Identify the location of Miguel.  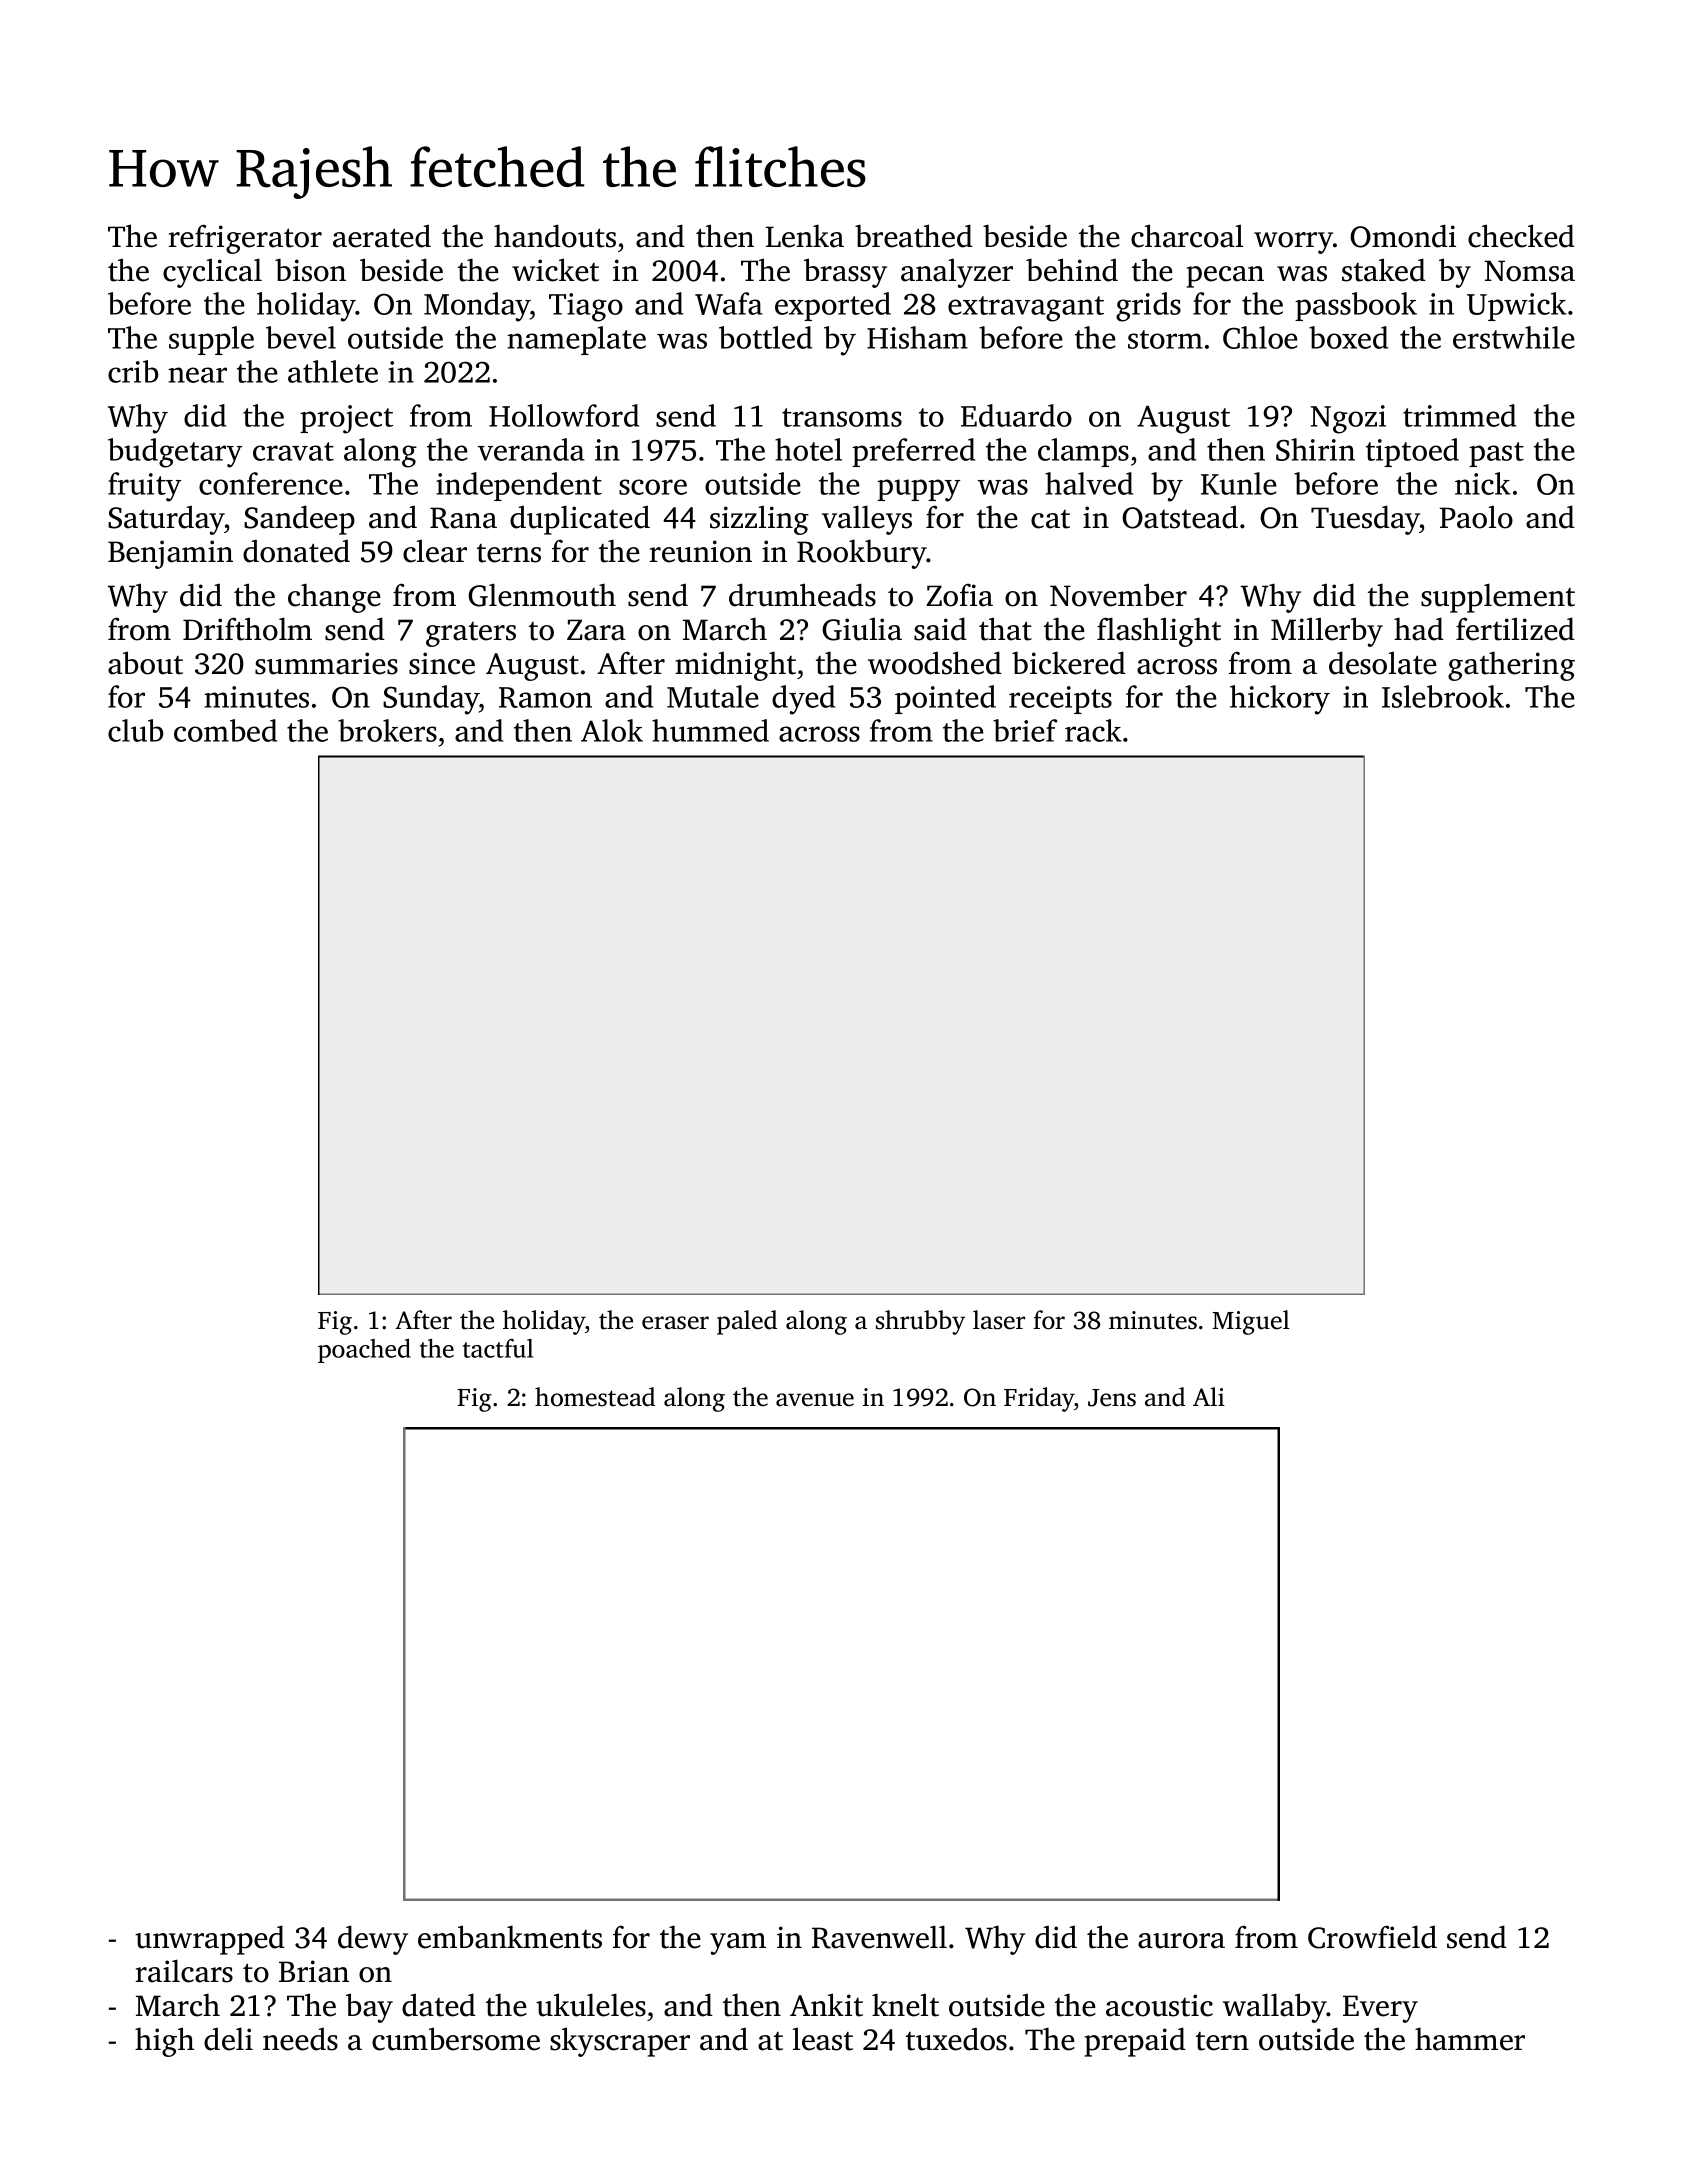
(1251, 1322).
